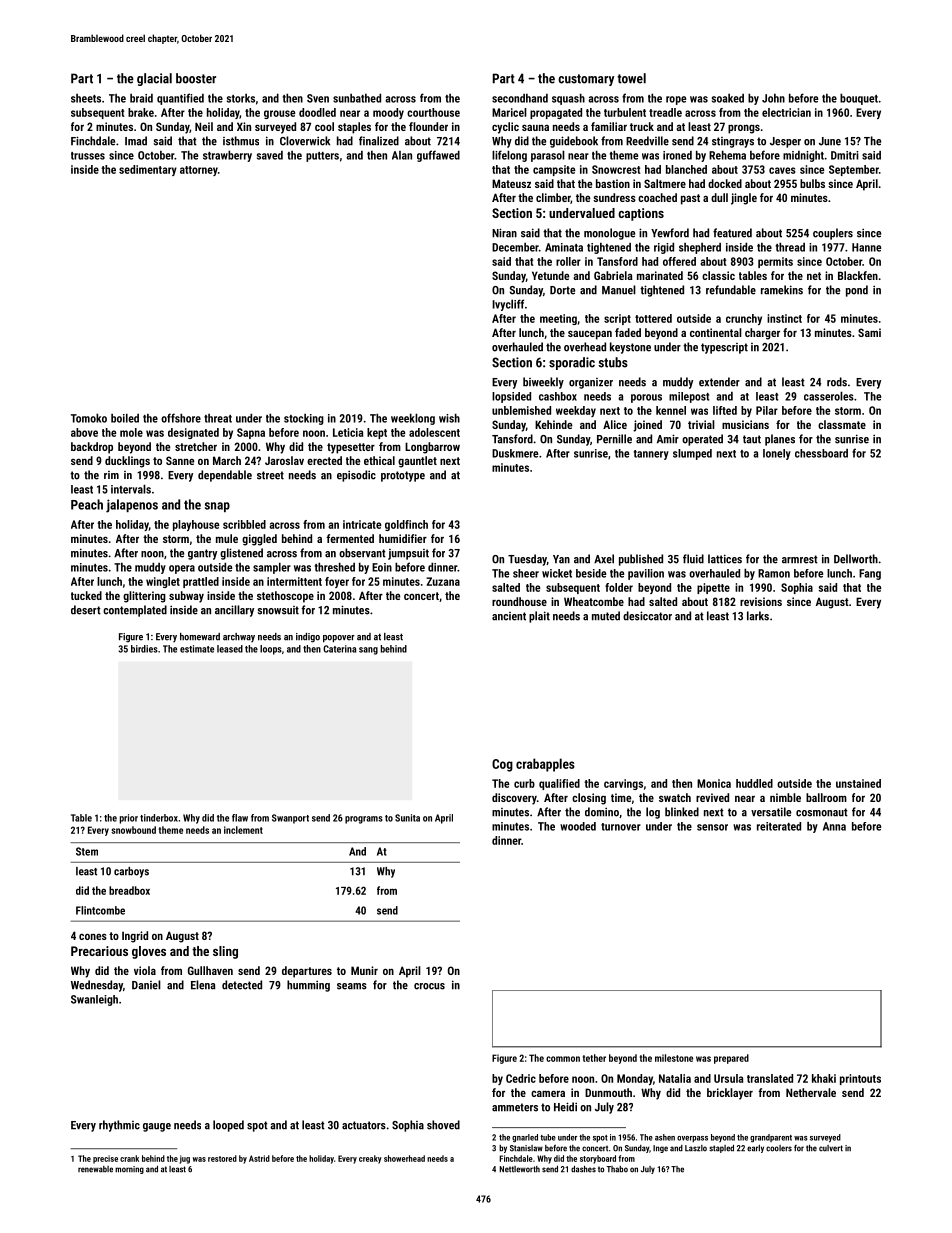 This screenshot has width=952, height=1233. Describe the element at coordinates (800, 559) in the screenshot. I see `armrest` at that location.
